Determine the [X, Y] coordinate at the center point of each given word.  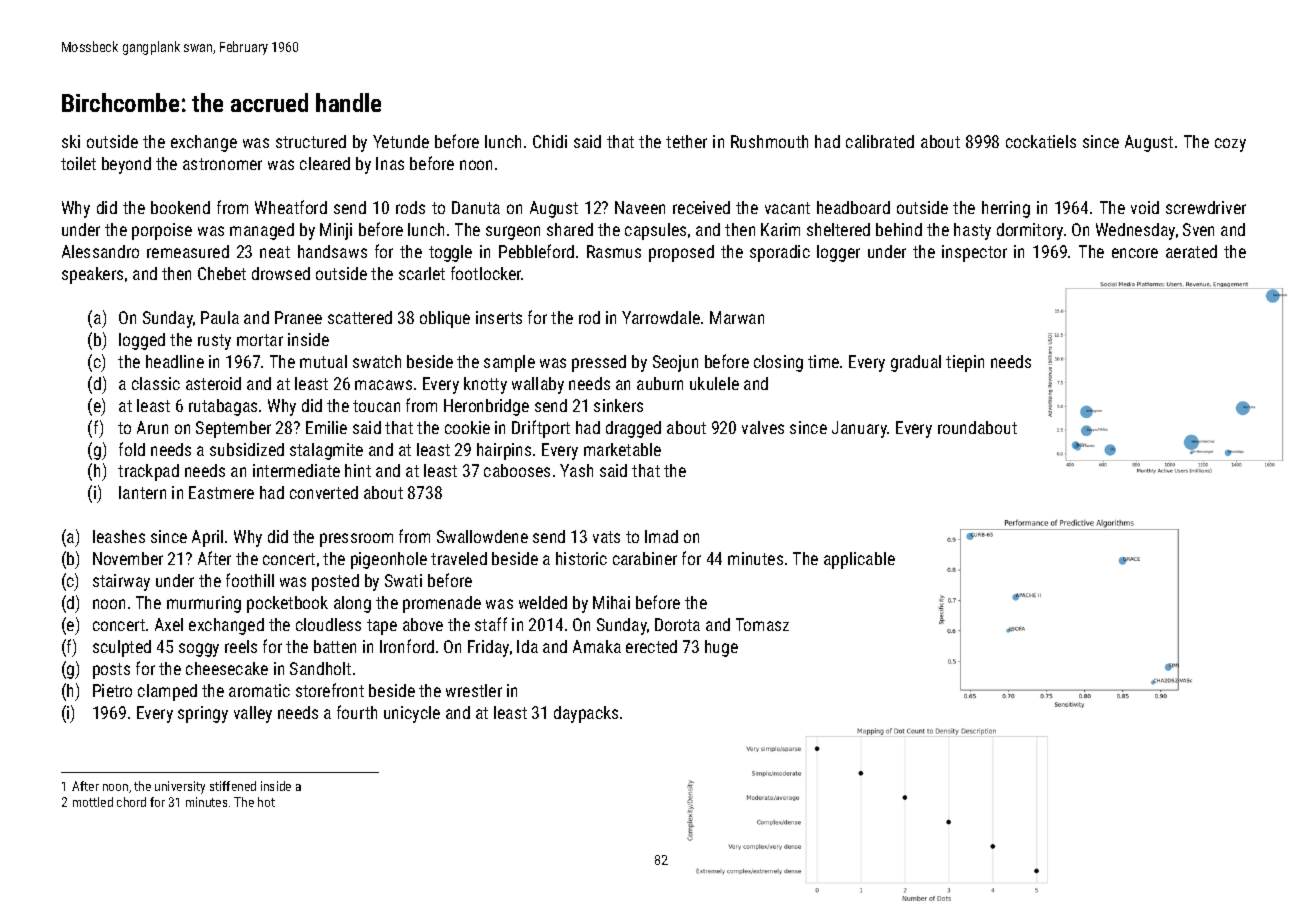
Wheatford [291, 207]
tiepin [965, 363]
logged [142, 341]
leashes [119, 536]
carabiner [645, 558]
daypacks [586, 714]
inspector [974, 253]
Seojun [675, 363]
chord [131, 802]
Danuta [476, 207]
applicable [859, 560]
